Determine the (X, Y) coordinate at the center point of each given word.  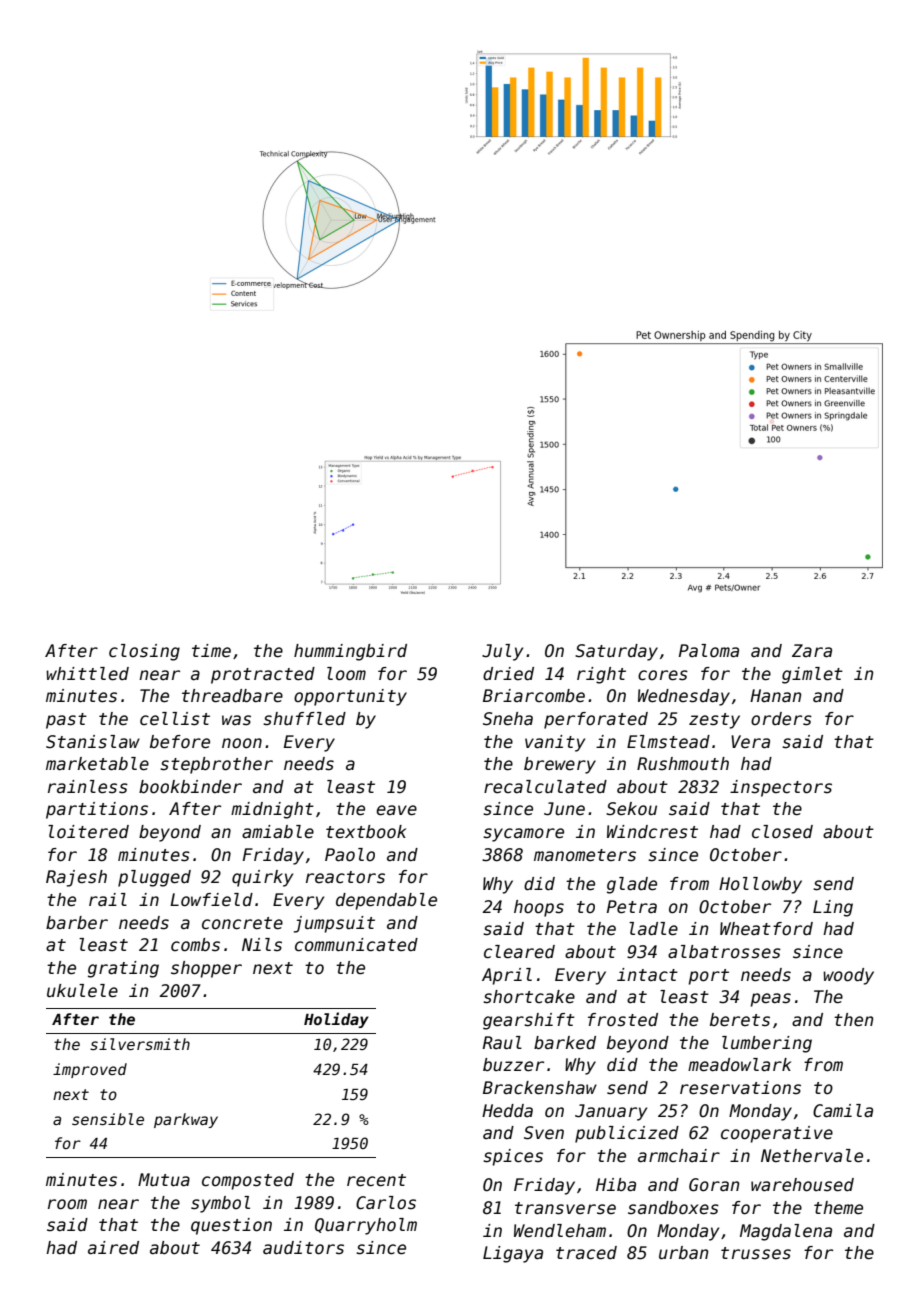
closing (144, 652)
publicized (627, 1134)
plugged (154, 878)
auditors (303, 1248)
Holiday (336, 1020)
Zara (812, 651)
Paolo (350, 855)
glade (632, 885)
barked (565, 1043)
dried (508, 674)
